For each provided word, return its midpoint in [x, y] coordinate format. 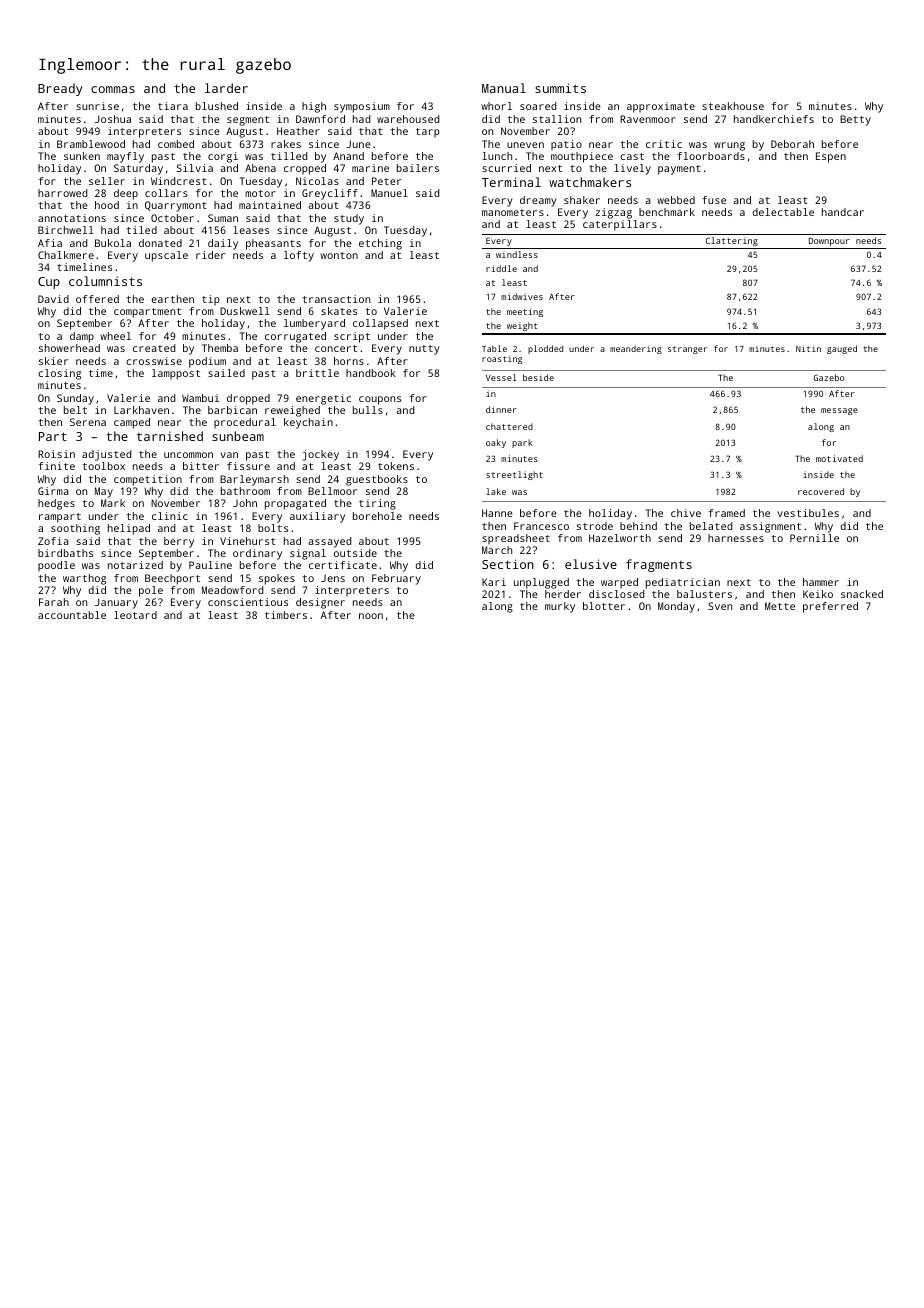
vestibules [808, 513]
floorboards [711, 156]
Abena [260, 168]
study [349, 219]
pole [151, 591]
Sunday [75, 399]
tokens [396, 466]
